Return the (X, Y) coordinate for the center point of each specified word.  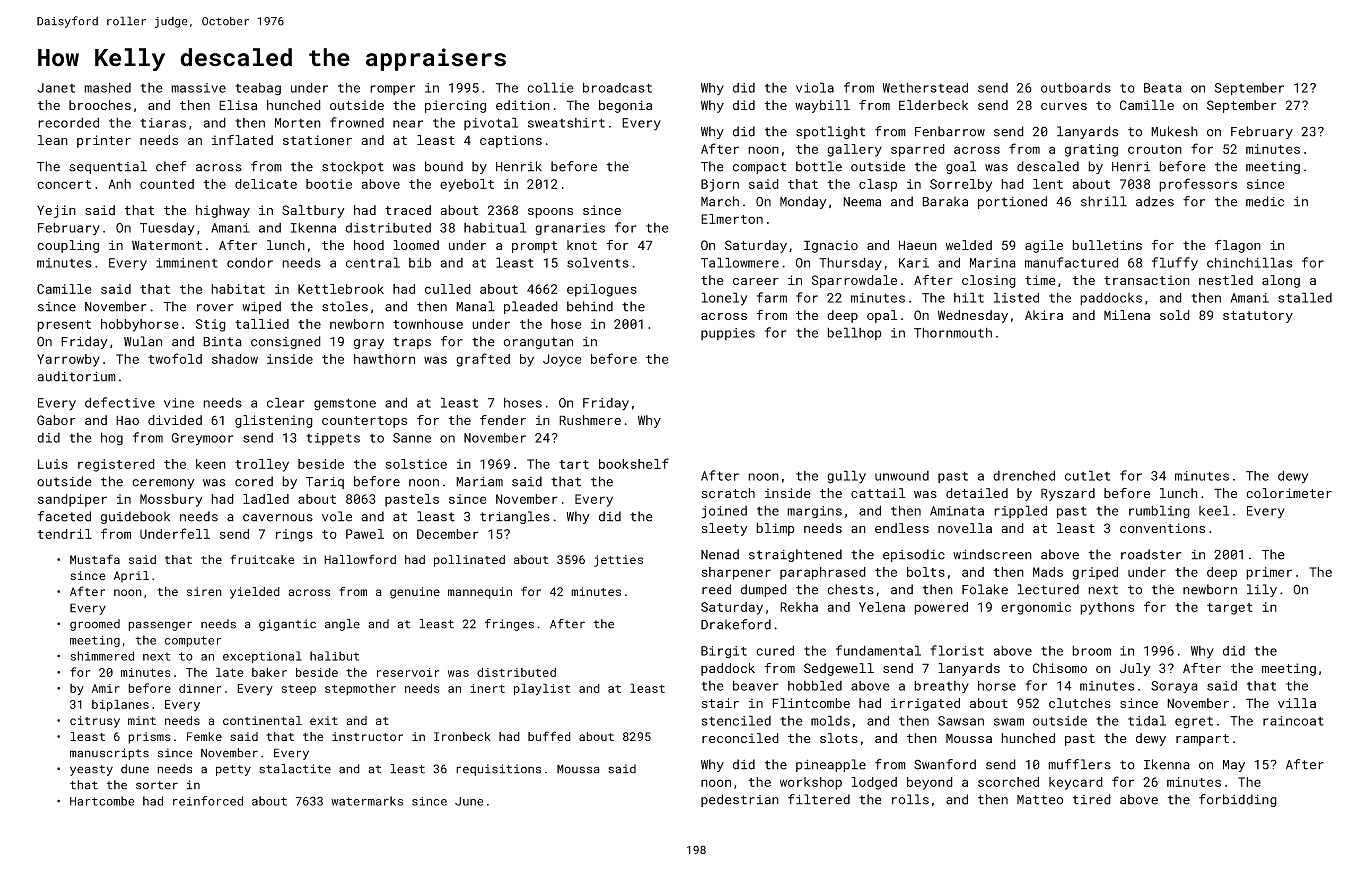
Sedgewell (839, 669)
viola (815, 87)
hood (369, 245)
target (1230, 609)
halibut (334, 656)
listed (1016, 297)
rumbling (1159, 512)
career (756, 281)
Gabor (56, 420)
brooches (100, 105)
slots (839, 738)
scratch (728, 493)
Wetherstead (925, 87)
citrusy (95, 722)
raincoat (1293, 721)
